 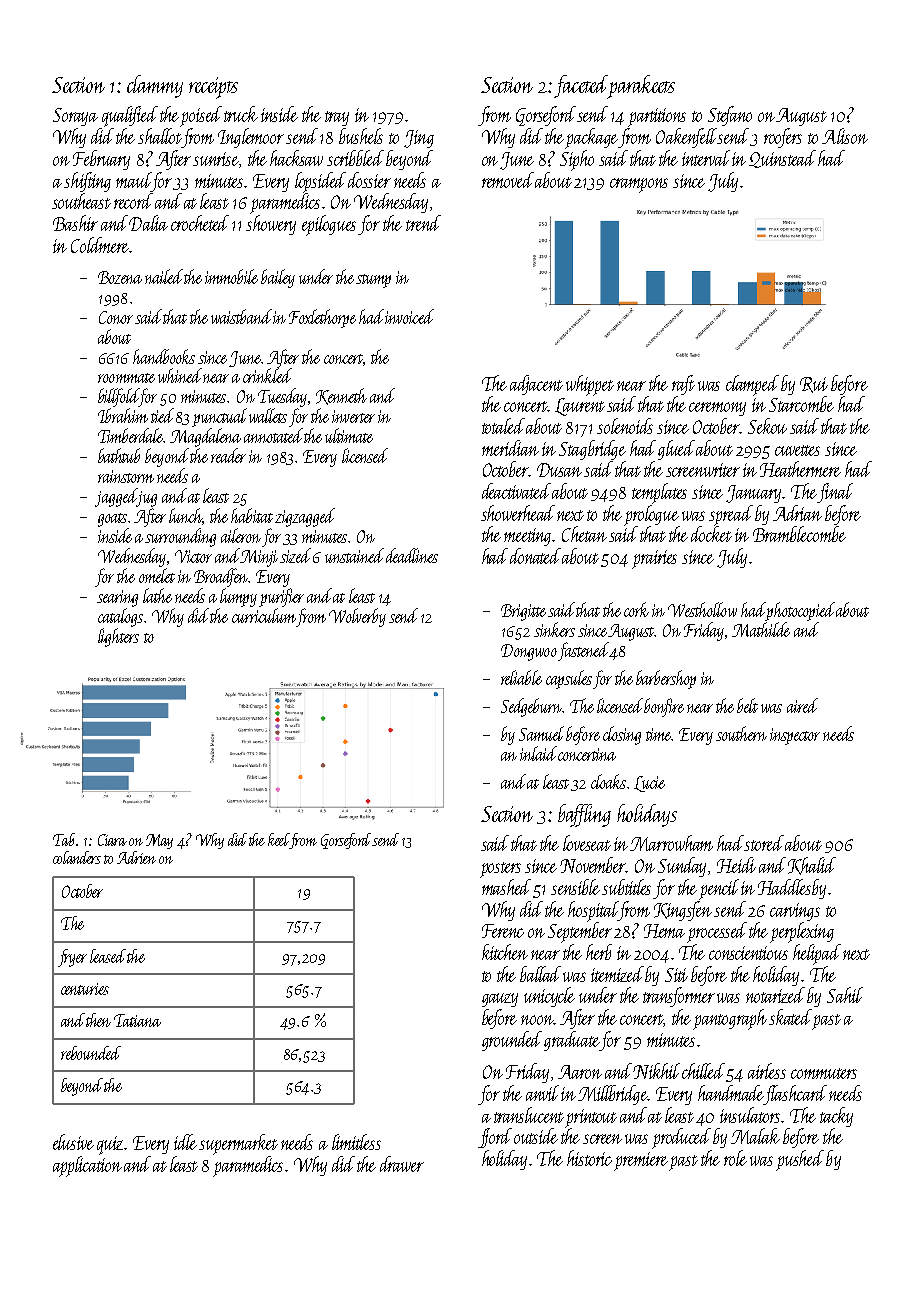 I want to click on chilled, so click(x=703, y=1071).
